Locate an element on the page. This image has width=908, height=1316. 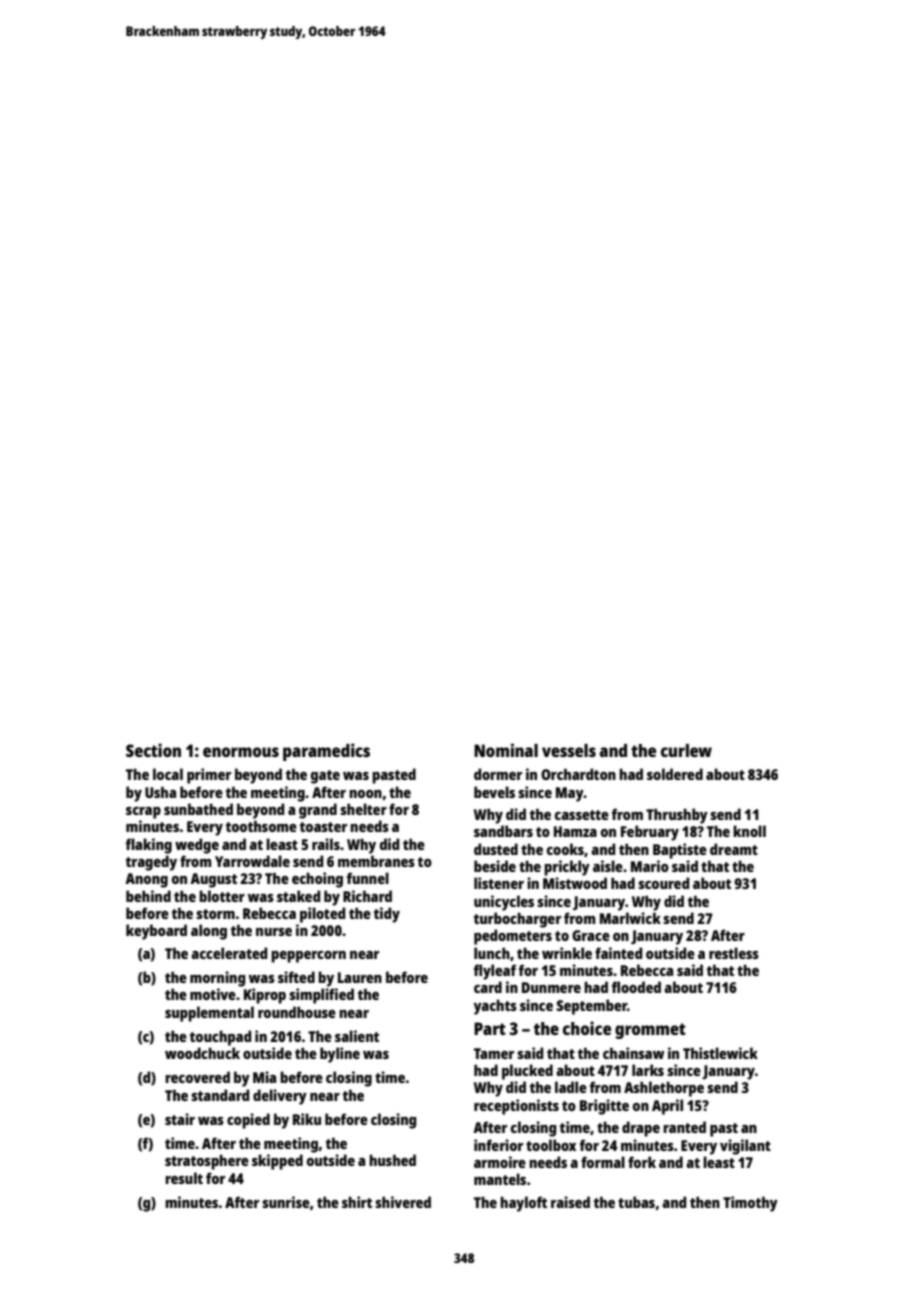
grommet is located at coordinates (650, 1031).
